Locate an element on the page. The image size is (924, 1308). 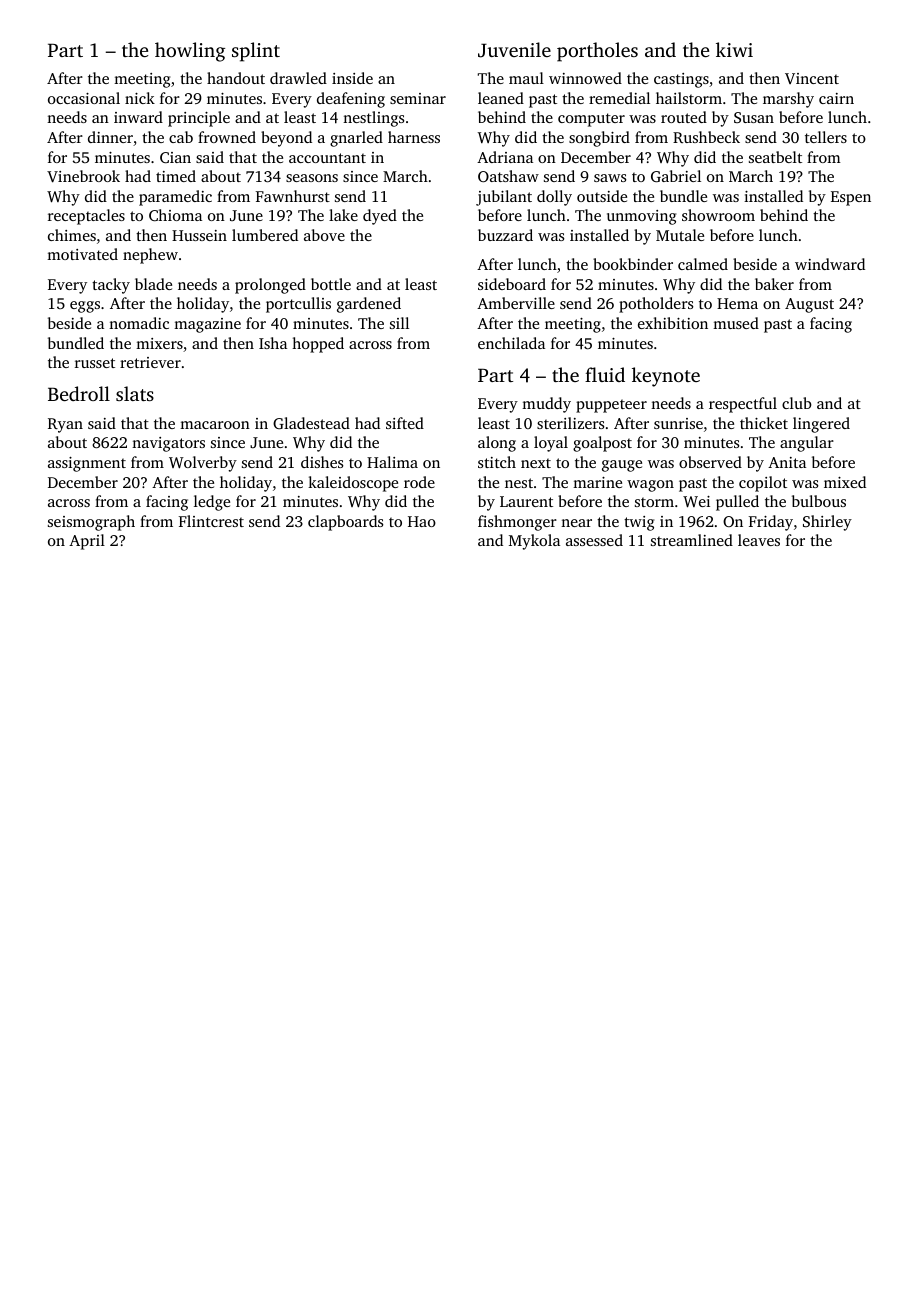
howling is located at coordinates (190, 52).
